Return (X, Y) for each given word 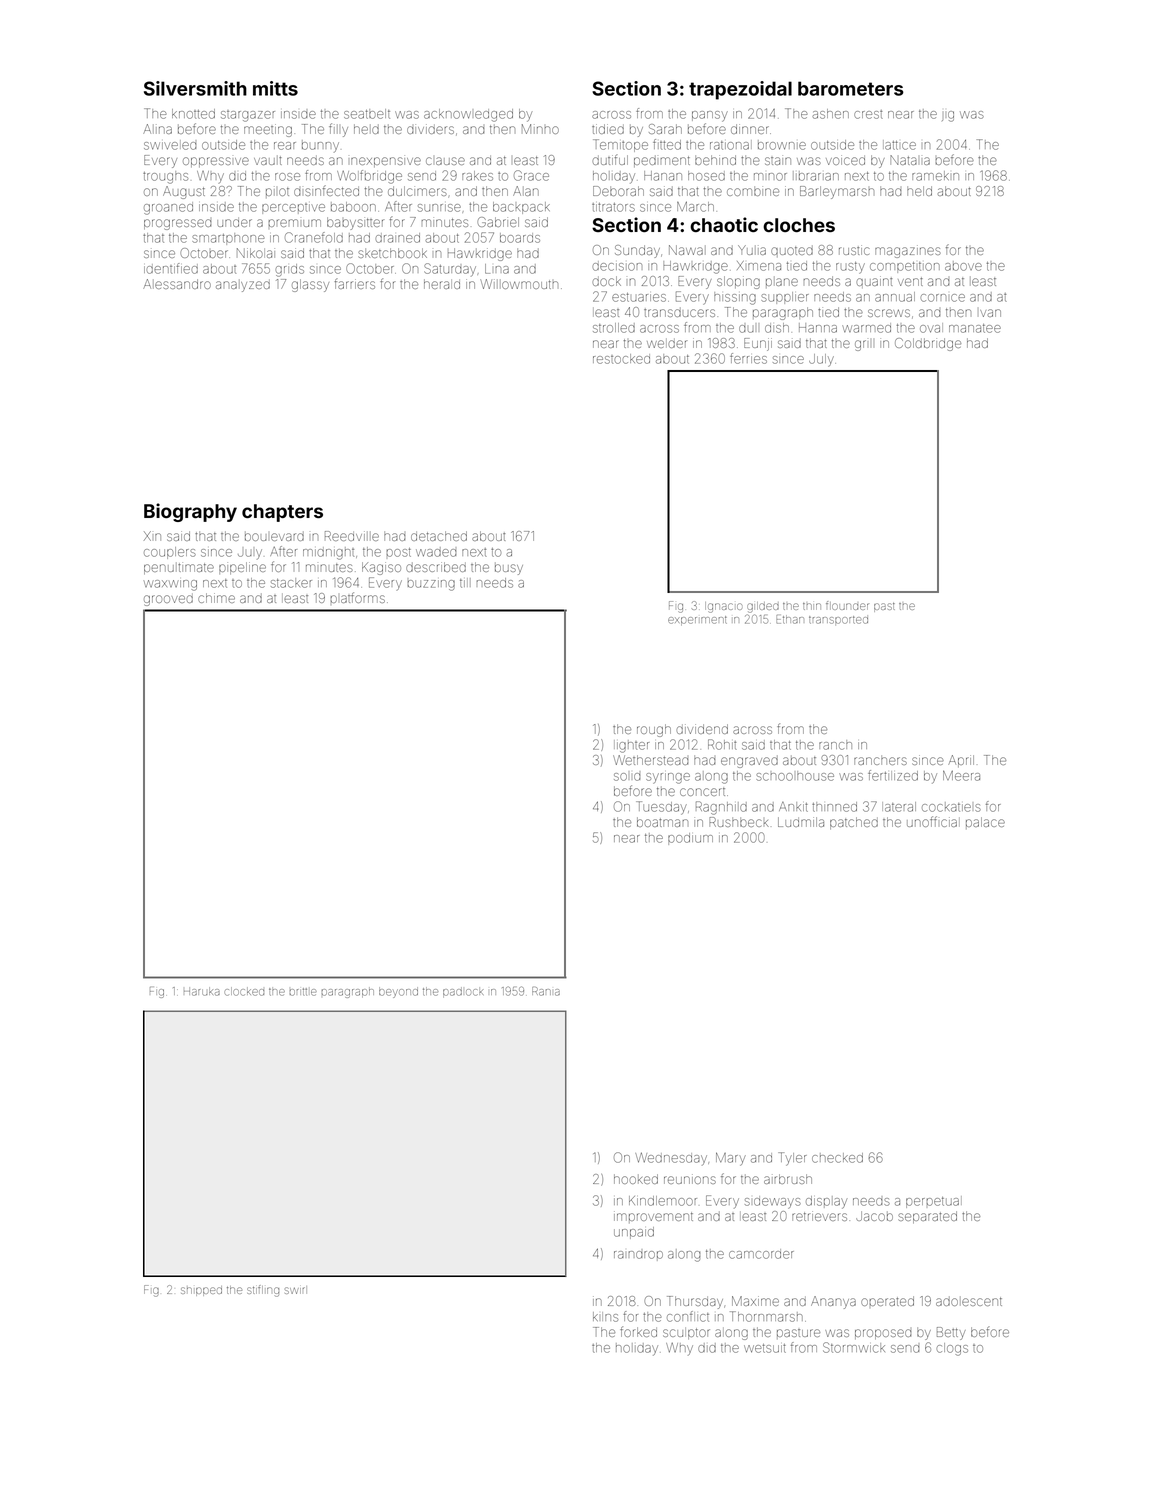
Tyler (792, 1159)
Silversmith (195, 88)
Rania (546, 991)
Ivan (990, 313)
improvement (653, 1217)
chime (216, 598)
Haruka (202, 991)
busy (509, 569)
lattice (899, 145)
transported (838, 620)
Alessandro (177, 284)
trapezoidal (740, 90)
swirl (295, 1290)
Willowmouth (519, 284)
